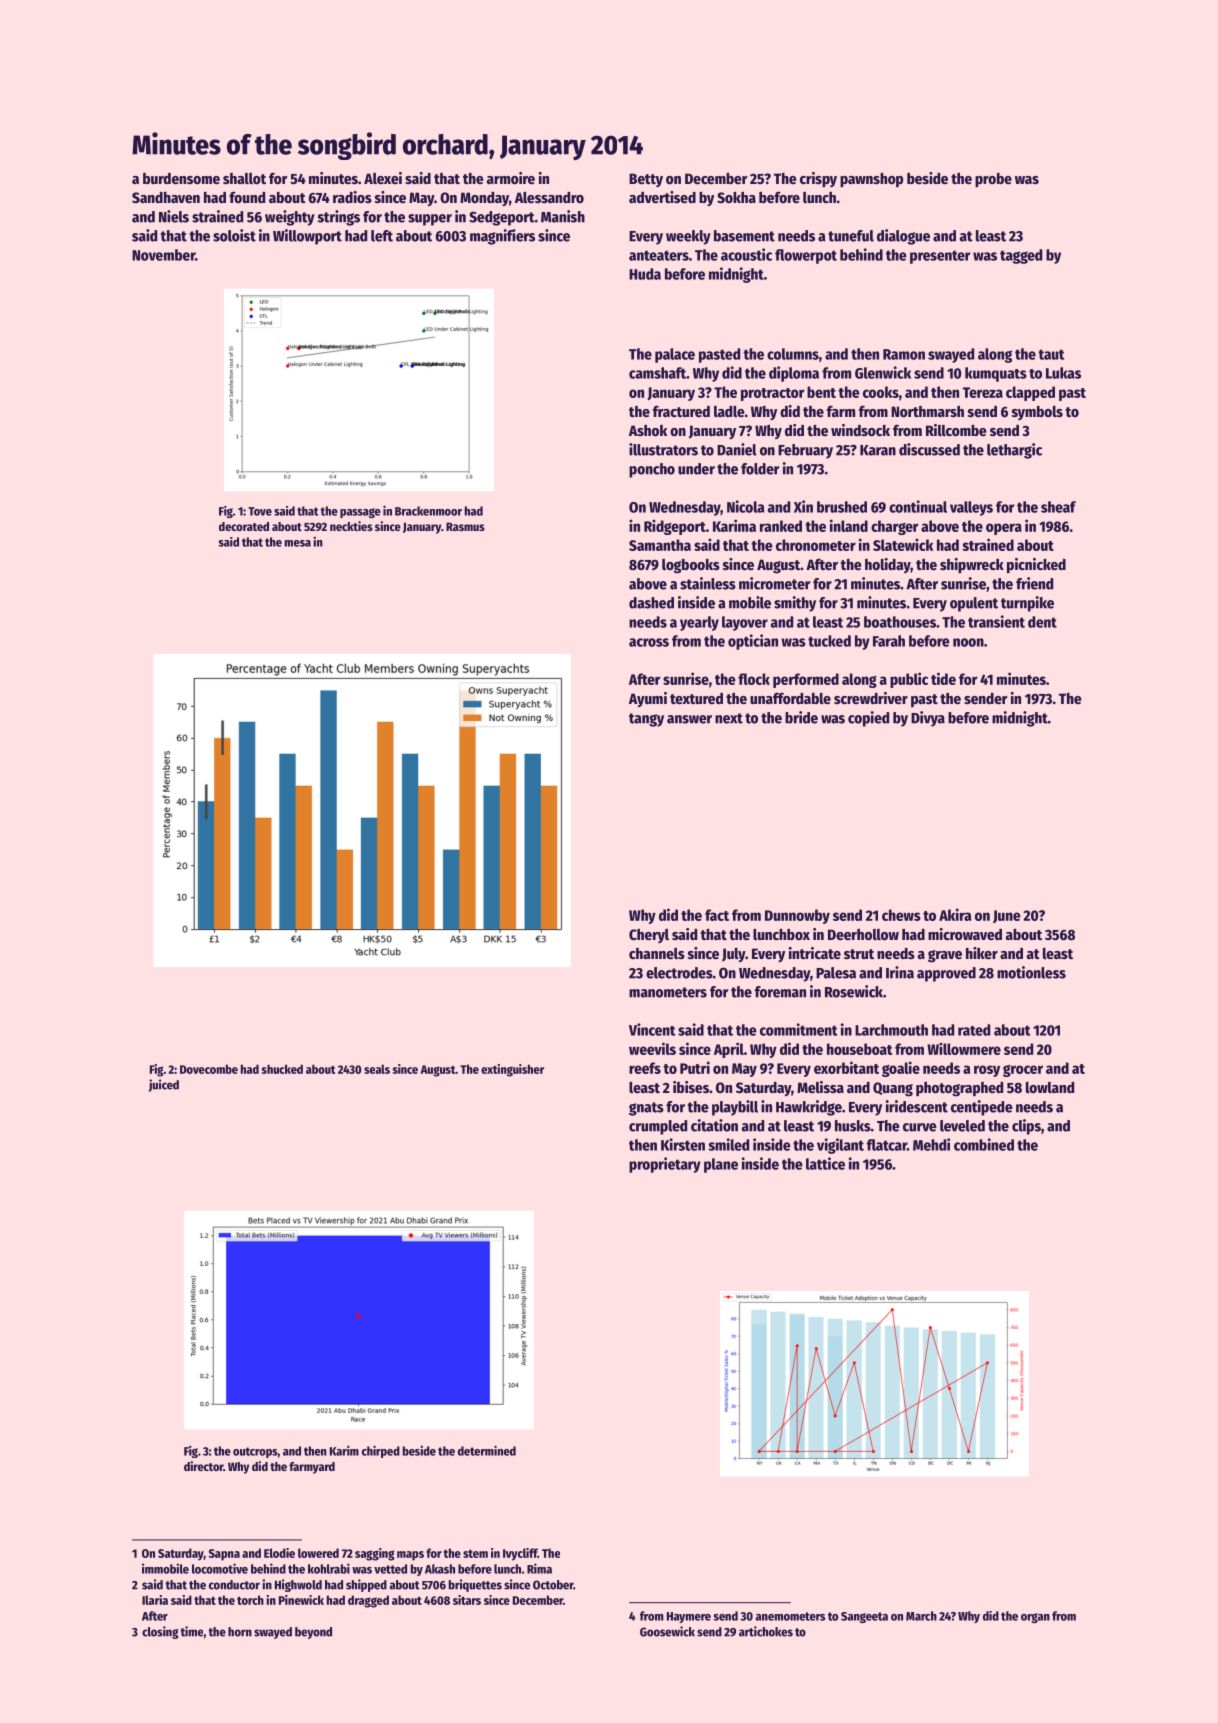 This screenshot has width=1218, height=1723. I want to click on organ, so click(1035, 1618).
